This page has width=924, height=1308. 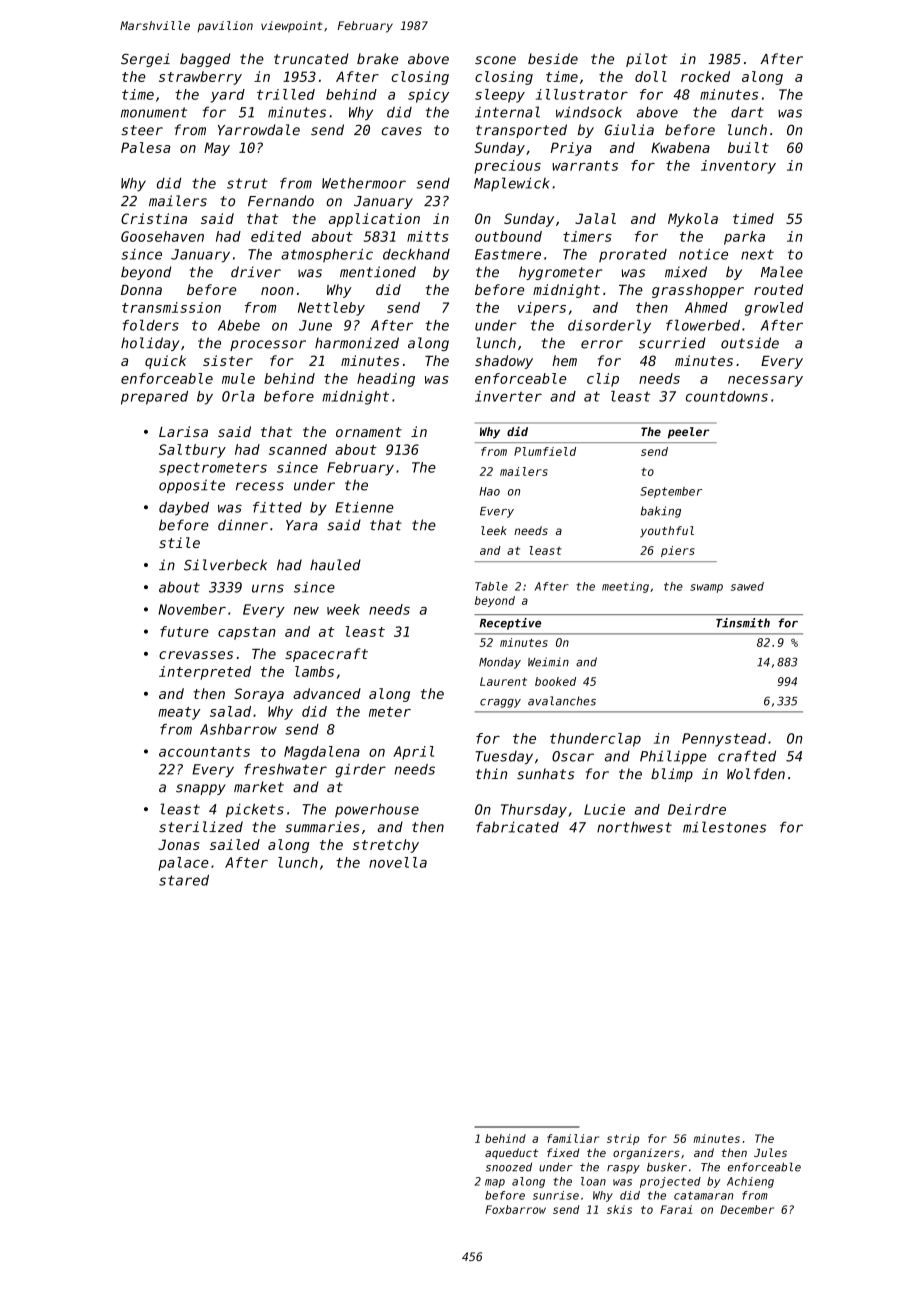 What do you see at coordinates (667, 1167) in the page?
I see `busker` at bounding box center [667, 1167].
